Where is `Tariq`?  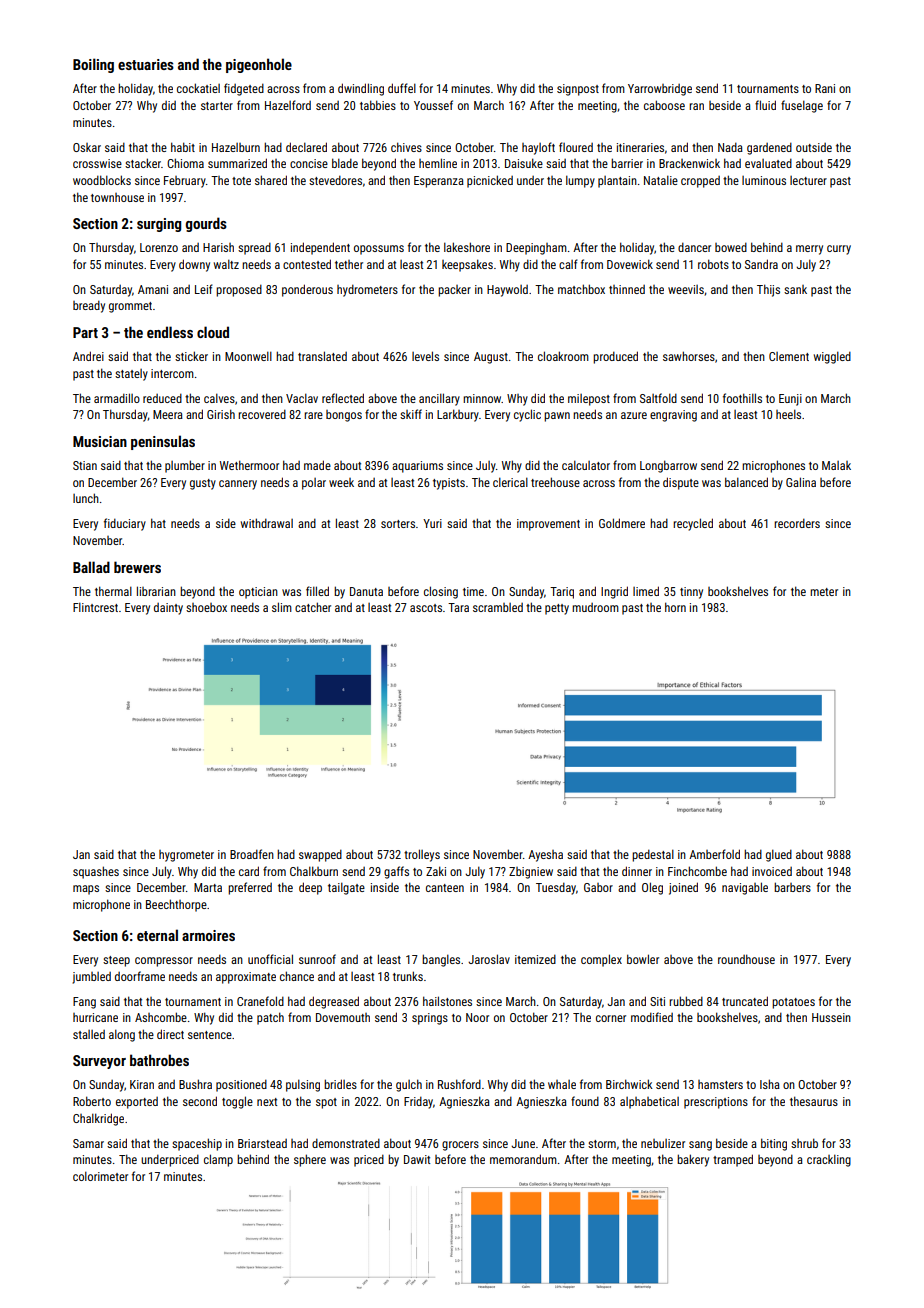
Tariq is located at coordinates (562, 593).
